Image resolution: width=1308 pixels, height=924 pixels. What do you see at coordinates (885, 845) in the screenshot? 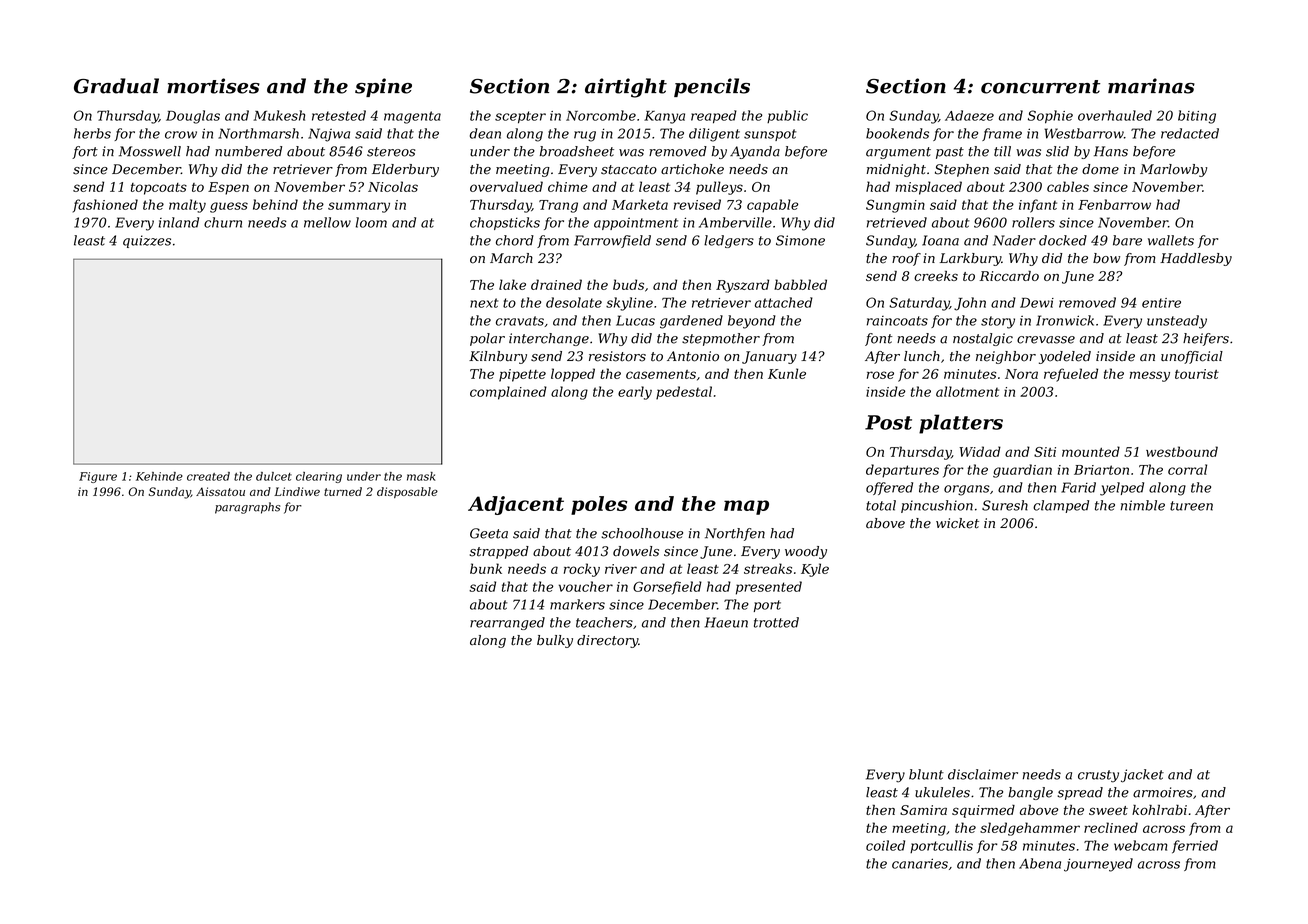
I see `coiled` at bounding box center [885, 845].
